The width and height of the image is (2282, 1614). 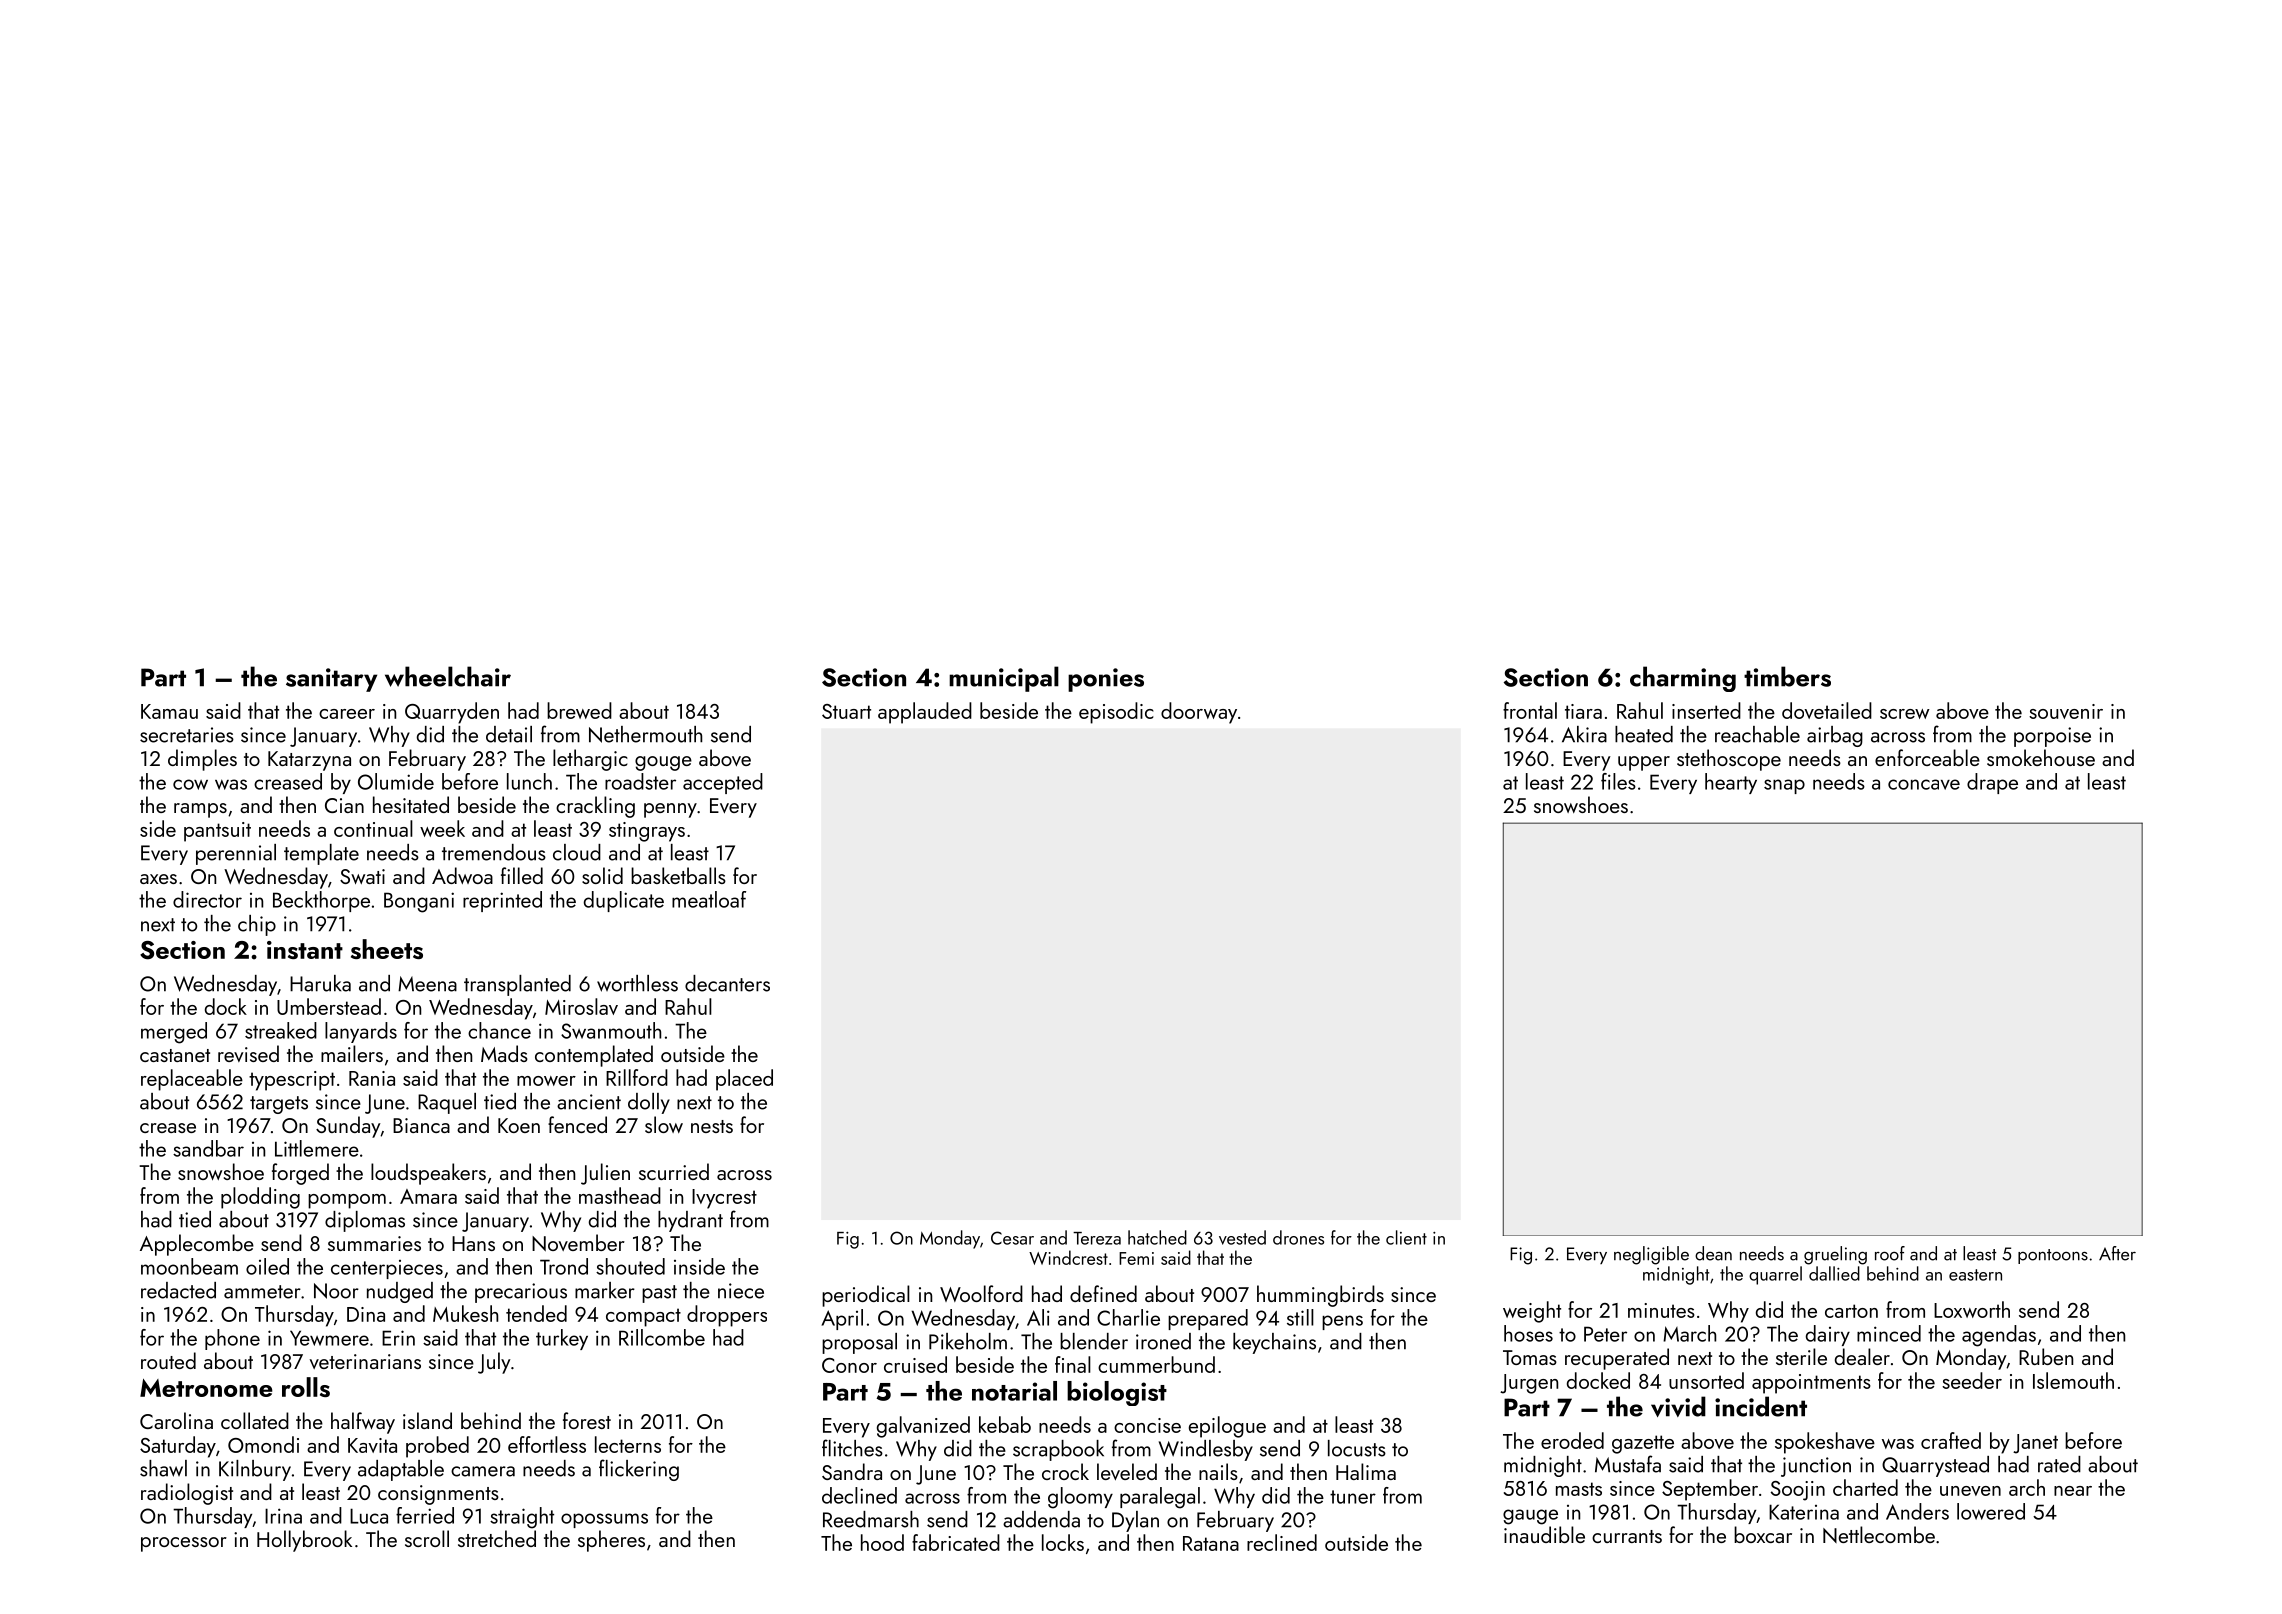 I want to click on Jurgen, so click(x=1529, y=1384).
